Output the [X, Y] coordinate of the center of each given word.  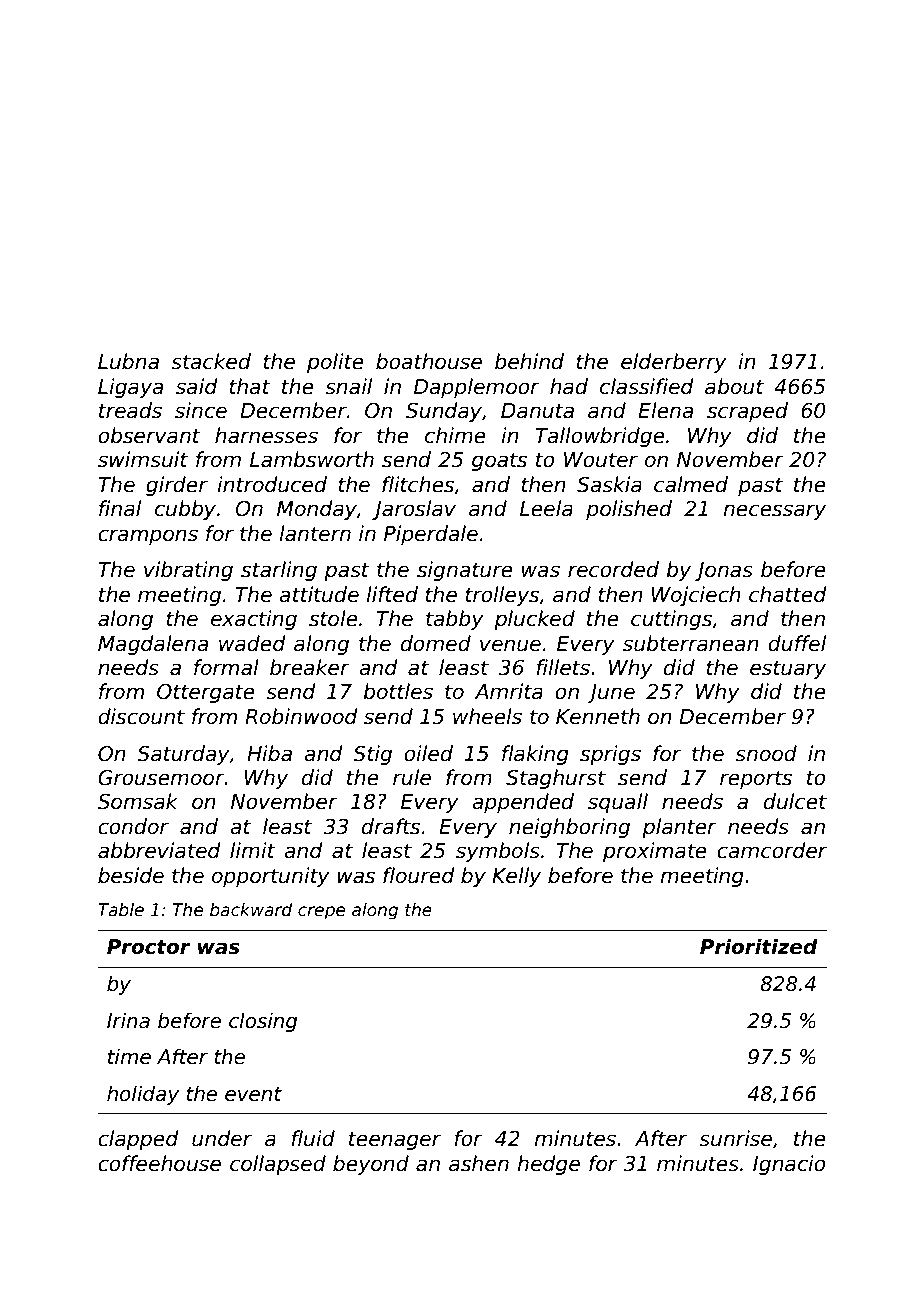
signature [465, 571]
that [250, 386]
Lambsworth [312, 459]
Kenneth [598, 716]
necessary [774, 512]
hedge [548, 1165]
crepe [321, 913]
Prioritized [759, 946]
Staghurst [556, 779]
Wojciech [696, 596]
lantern [315, 533]
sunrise [735, 1138]
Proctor [149, 947]
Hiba [269, 753]
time [129, 1056]
